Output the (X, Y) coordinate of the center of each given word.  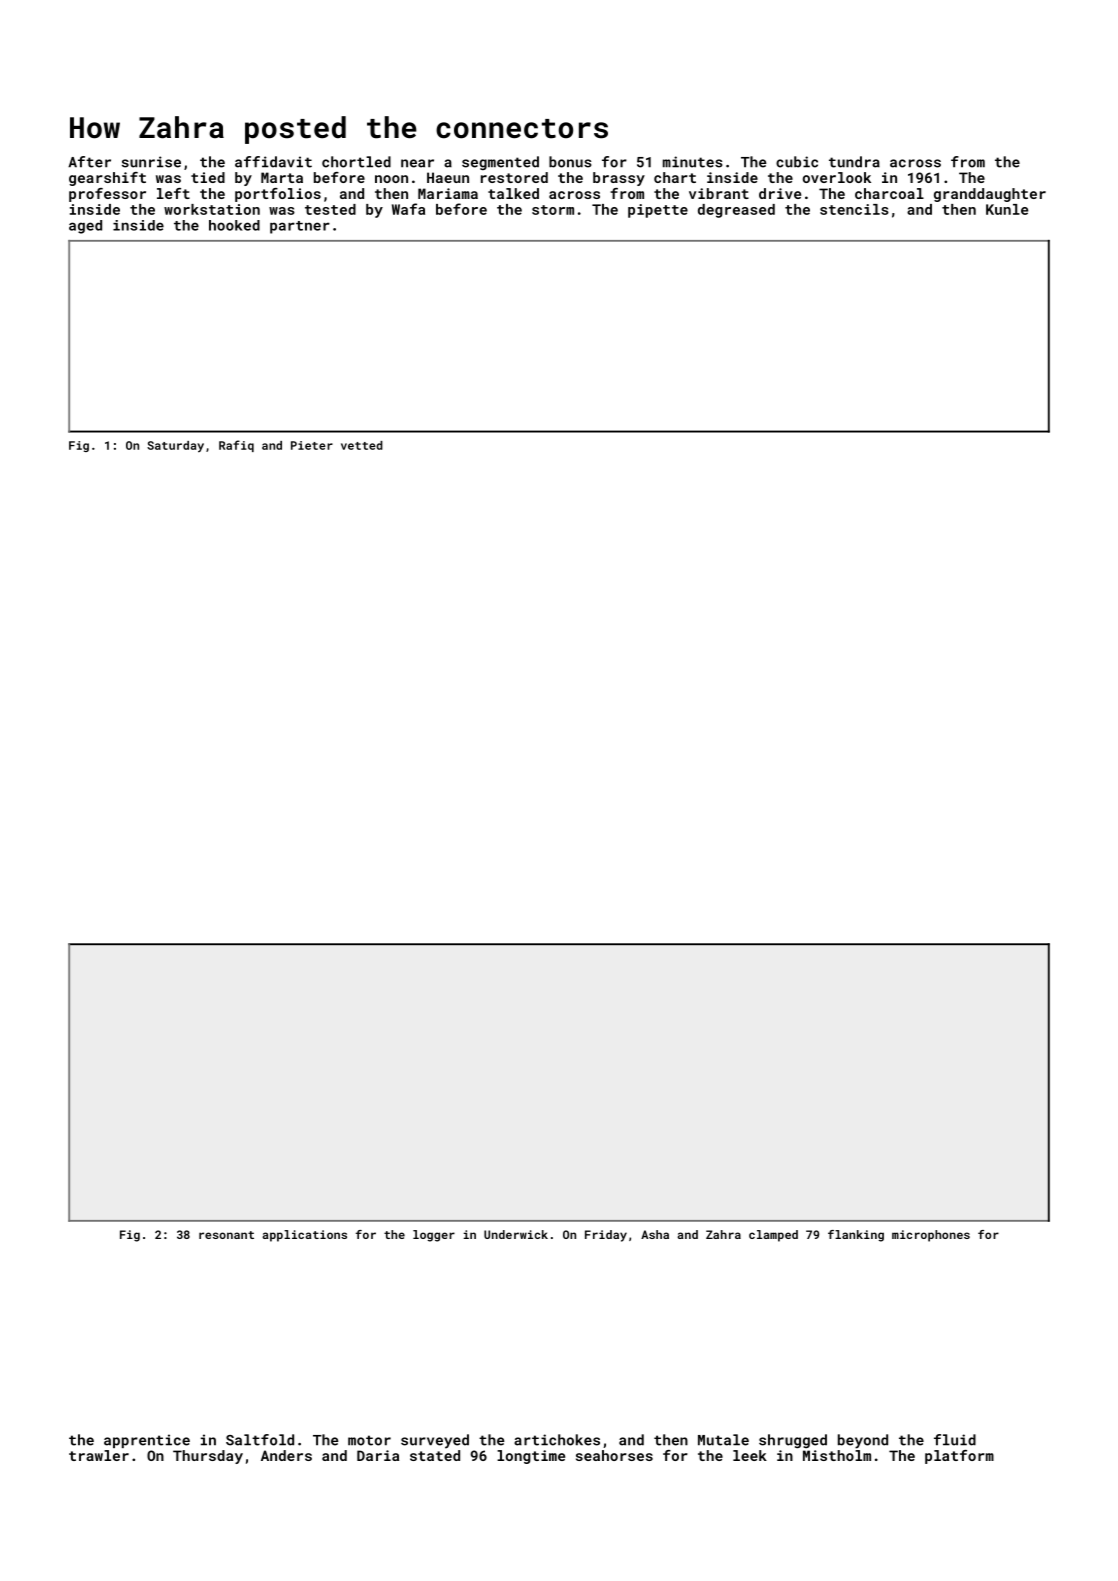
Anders (286, 1455)
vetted (362, 445)
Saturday (175, 446)
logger (434, 1236)
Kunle (1007, 209)
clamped (773, 1236)
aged (85, 227)
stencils (854, 209)
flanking (856, 1236)
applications (304, 1236)
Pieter (312, 445)
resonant (226, 1235)
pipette (658, 211)
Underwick (516, 1234)
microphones (931, 1236)
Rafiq (236, 446)
